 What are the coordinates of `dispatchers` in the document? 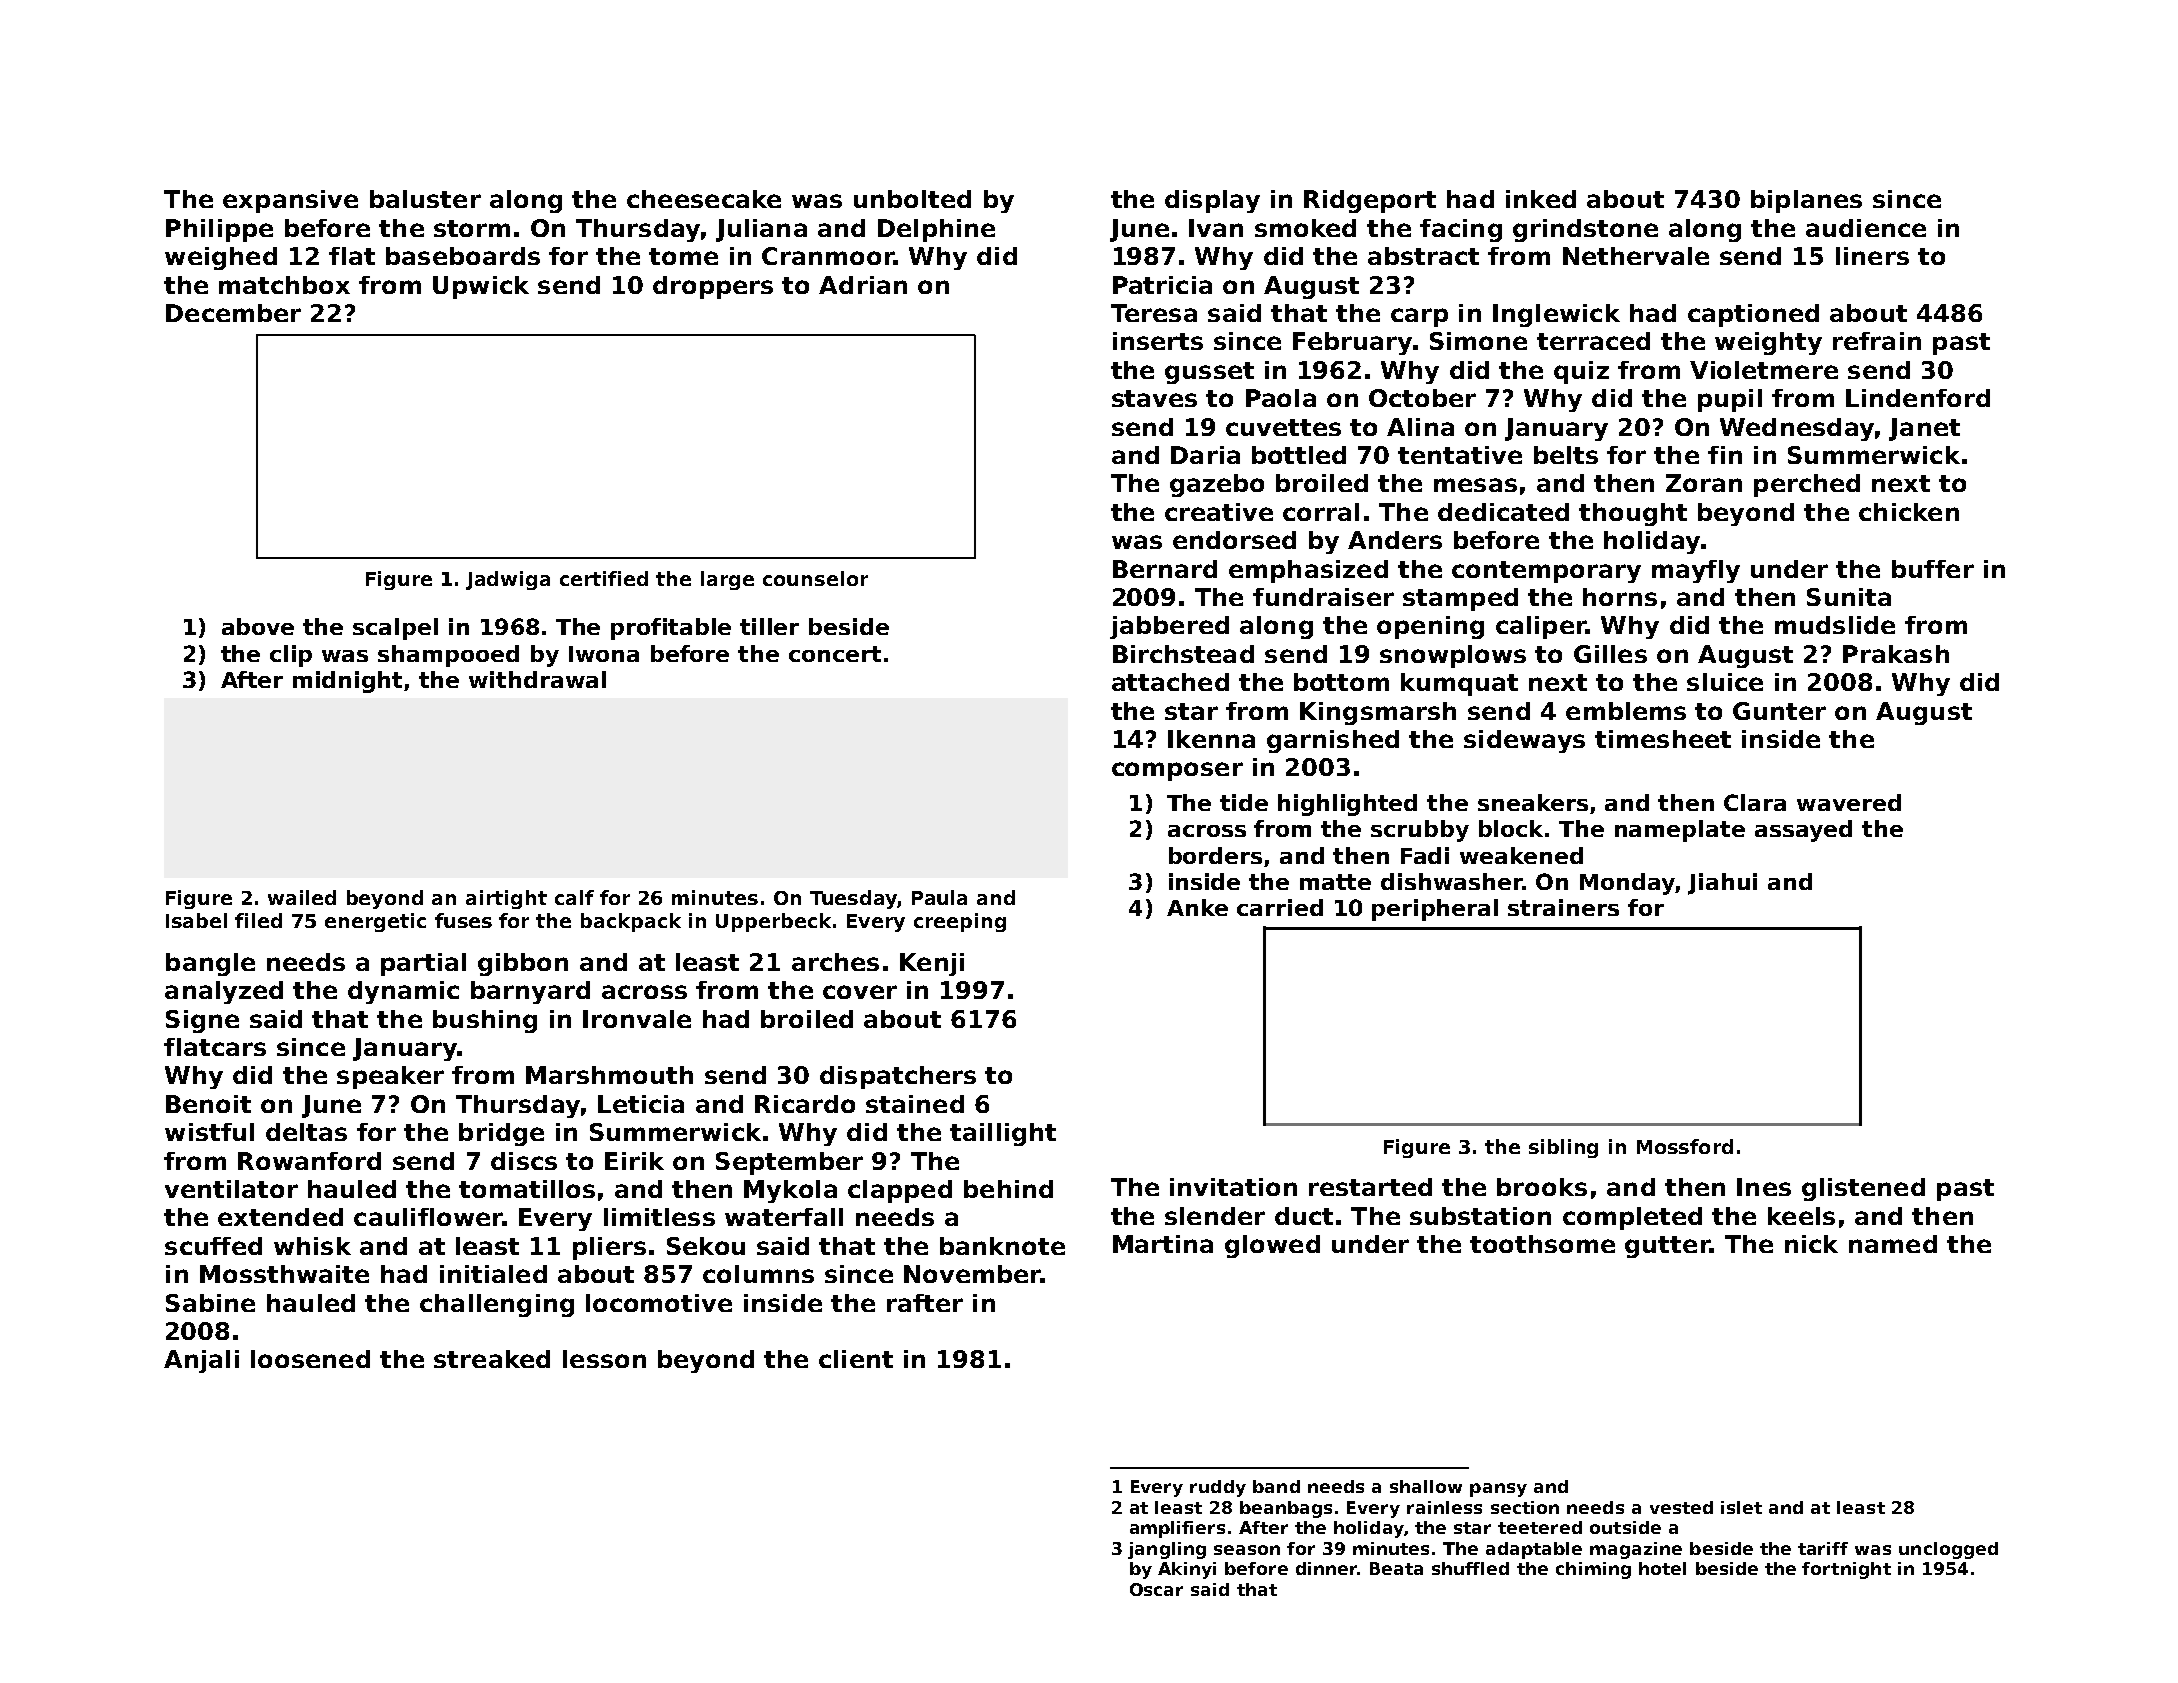 It's located at (898, 1077).
